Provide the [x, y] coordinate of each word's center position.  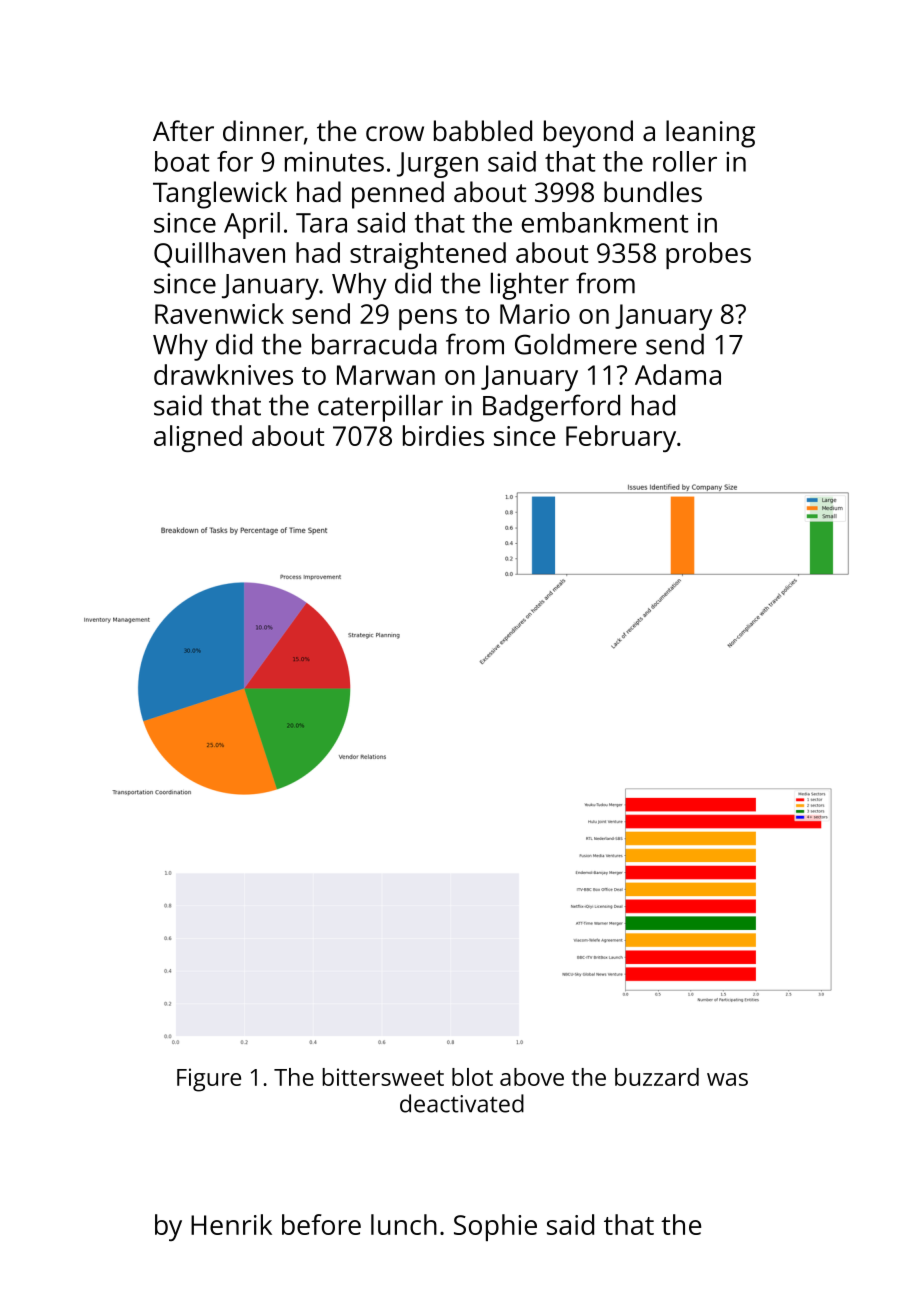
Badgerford [551, 408]
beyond [588, 134]
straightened [428, 255]
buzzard [657, 1077]
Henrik [231, 1224]
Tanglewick [220, 195]
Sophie [495, 1227]
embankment [605, 222]
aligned [198, 438]
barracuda [374, 344]
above [532, 1077]
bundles [653, 191]
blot [472, 1077]
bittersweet [383, 1077]
